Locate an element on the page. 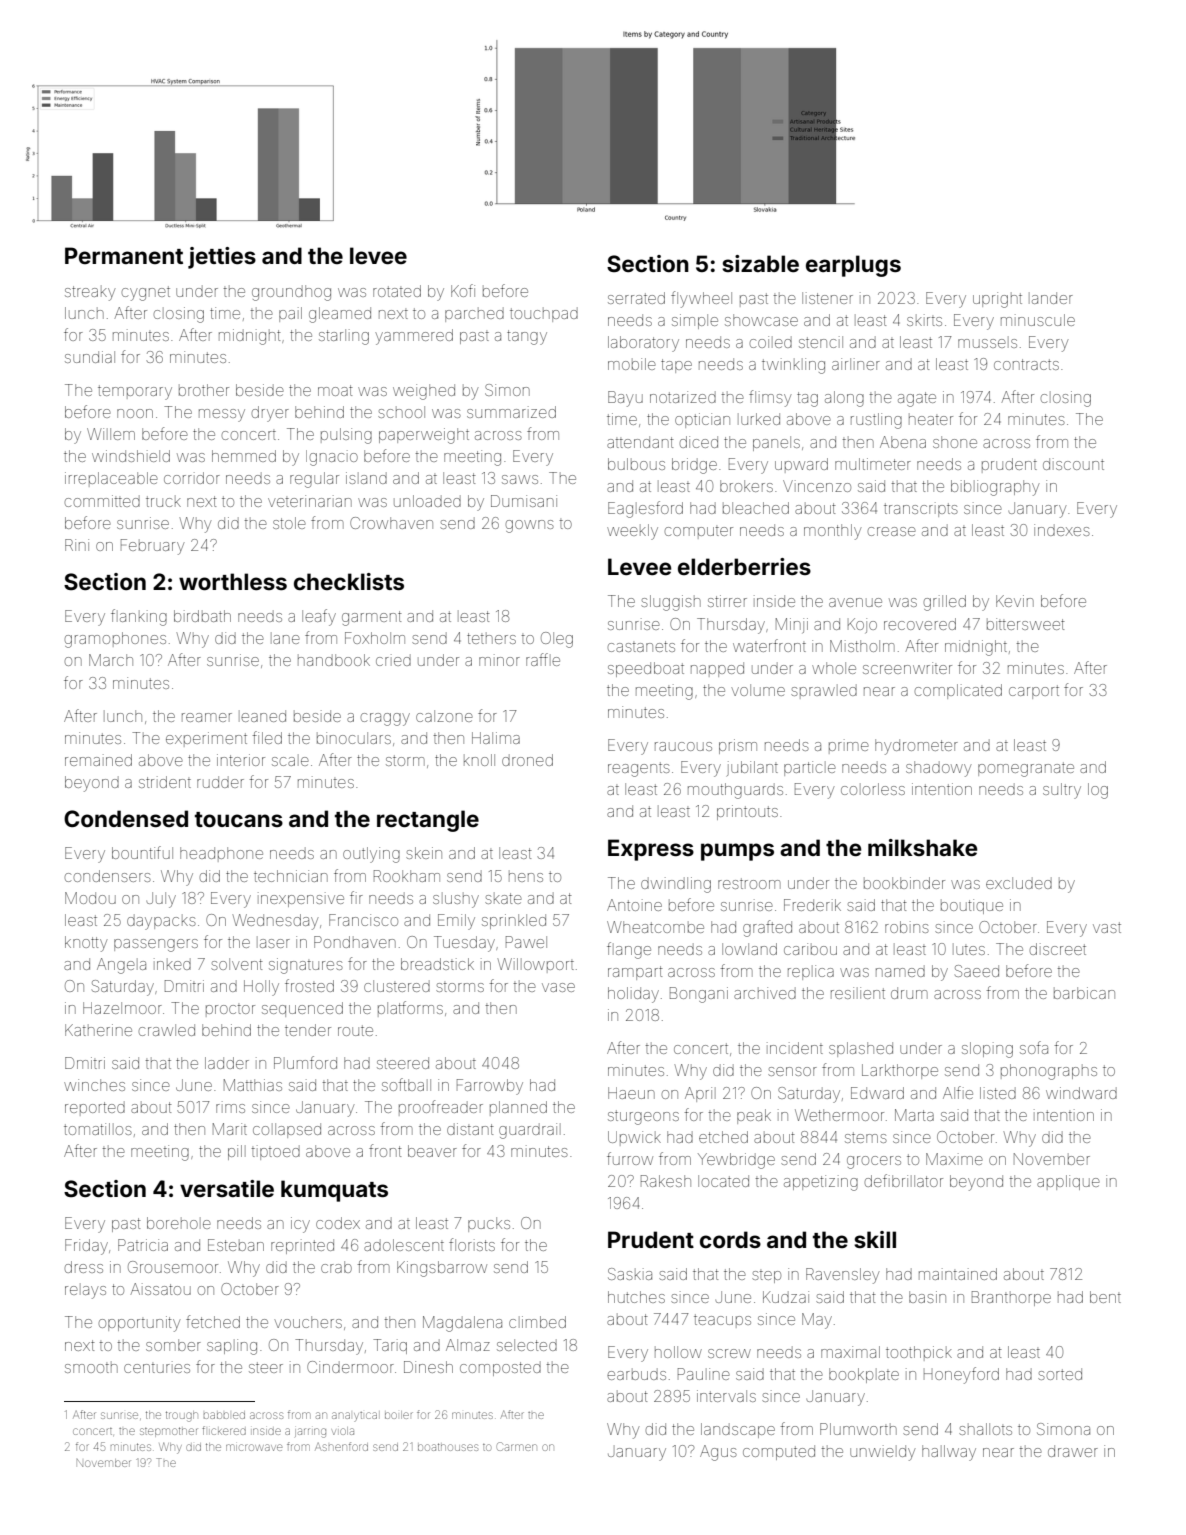 The image size is (1186, 1535). signatures is located at coordinates (306, 966).
